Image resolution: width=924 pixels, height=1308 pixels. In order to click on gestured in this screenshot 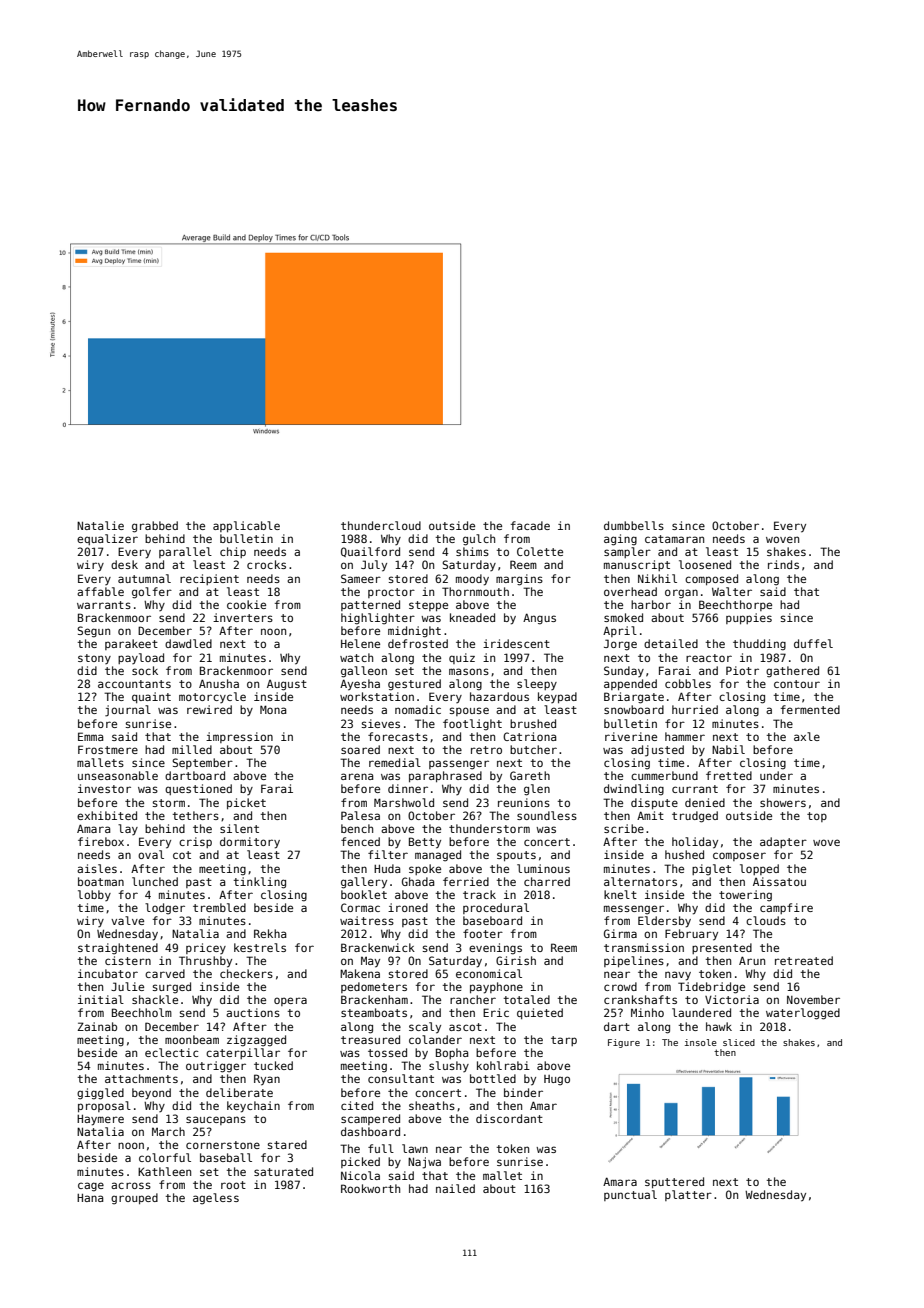, I will do `click(414, 685)`.
